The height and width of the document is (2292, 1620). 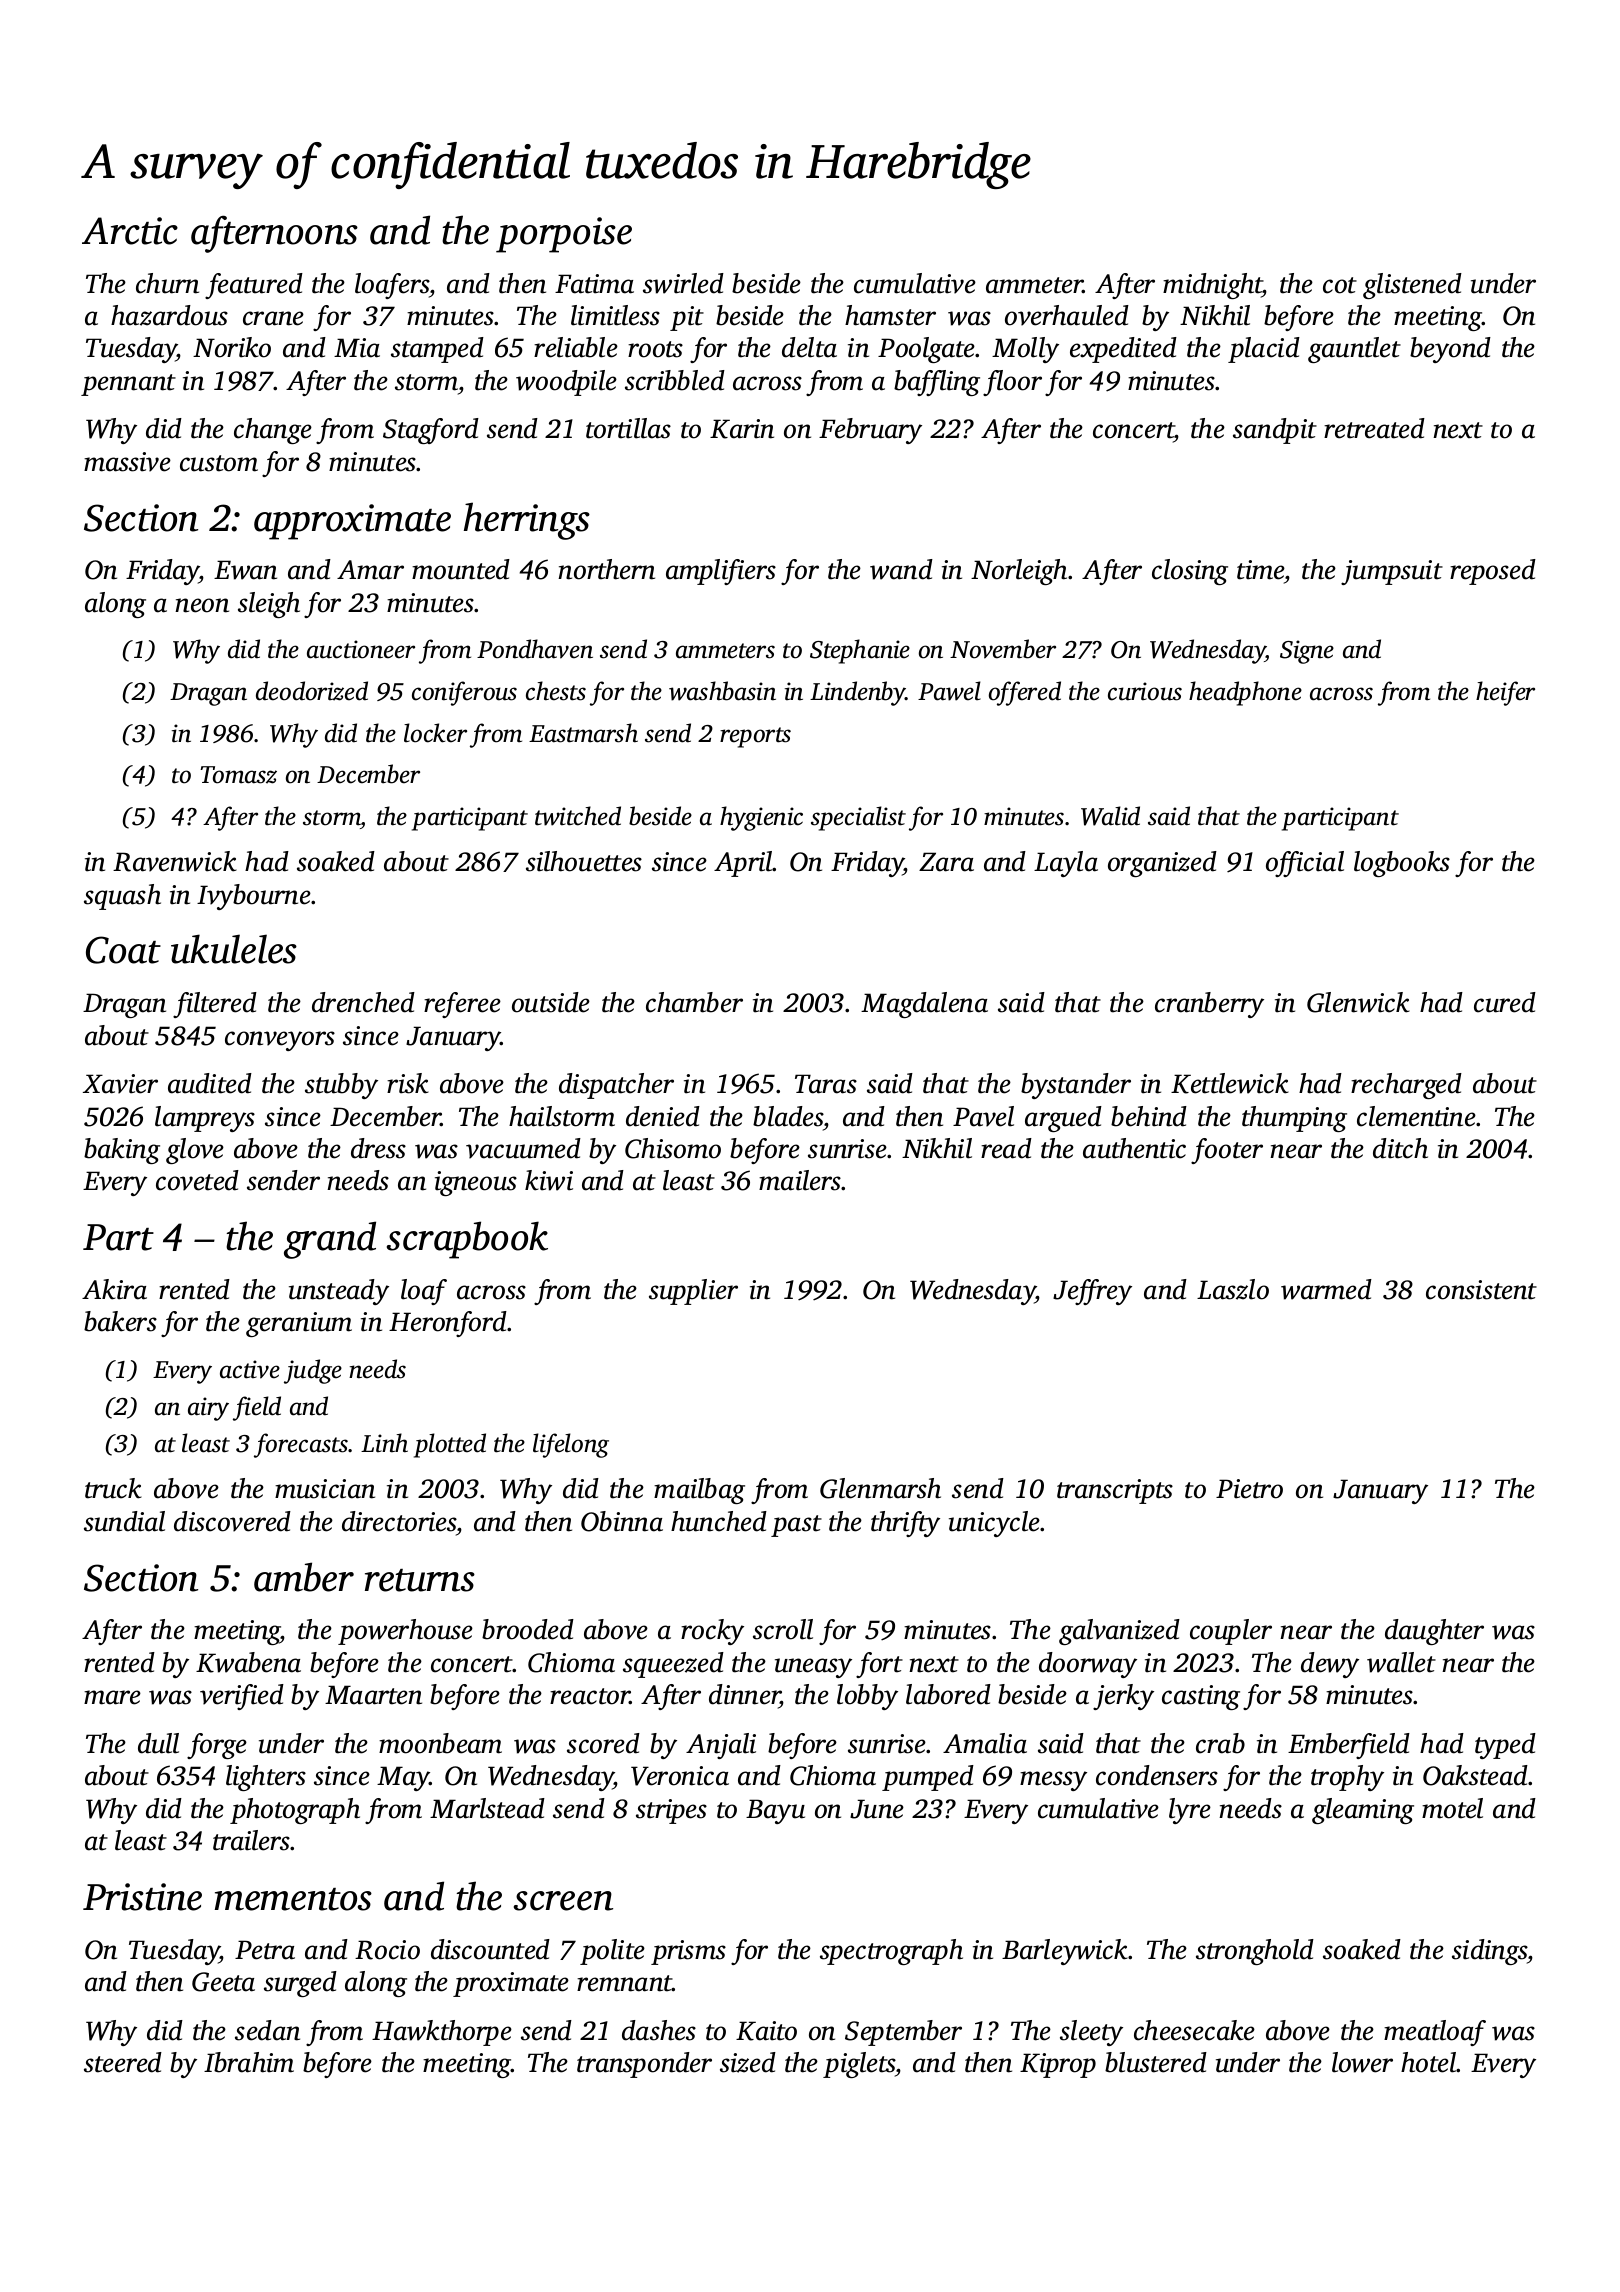 What do you see at coordinates (1505, 693) in the document?
I see `heifer` at bounding box center [1505, 693].
